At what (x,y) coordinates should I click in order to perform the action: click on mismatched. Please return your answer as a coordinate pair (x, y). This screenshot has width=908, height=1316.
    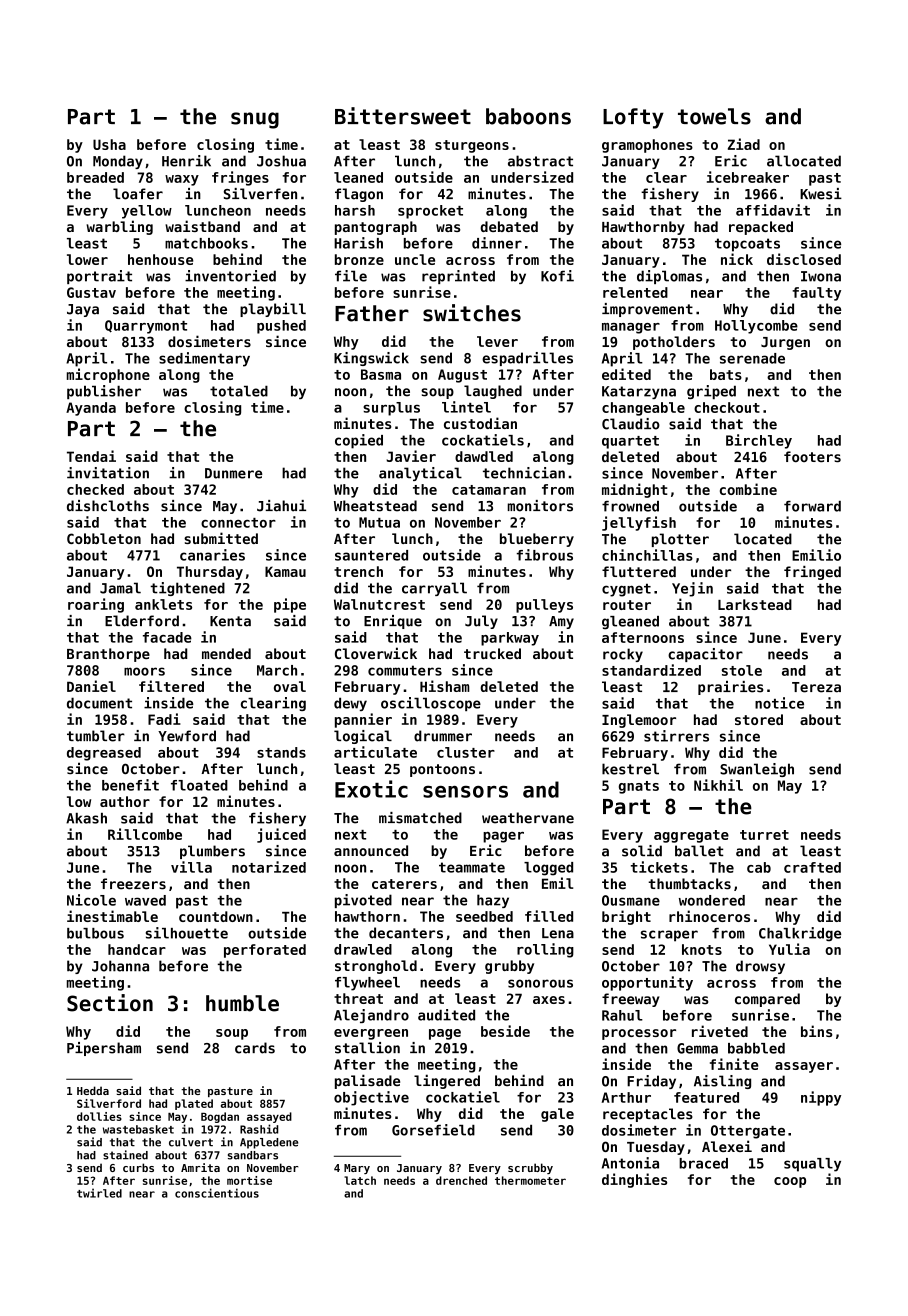
    Looking at the image, I should click on (420, 818).
